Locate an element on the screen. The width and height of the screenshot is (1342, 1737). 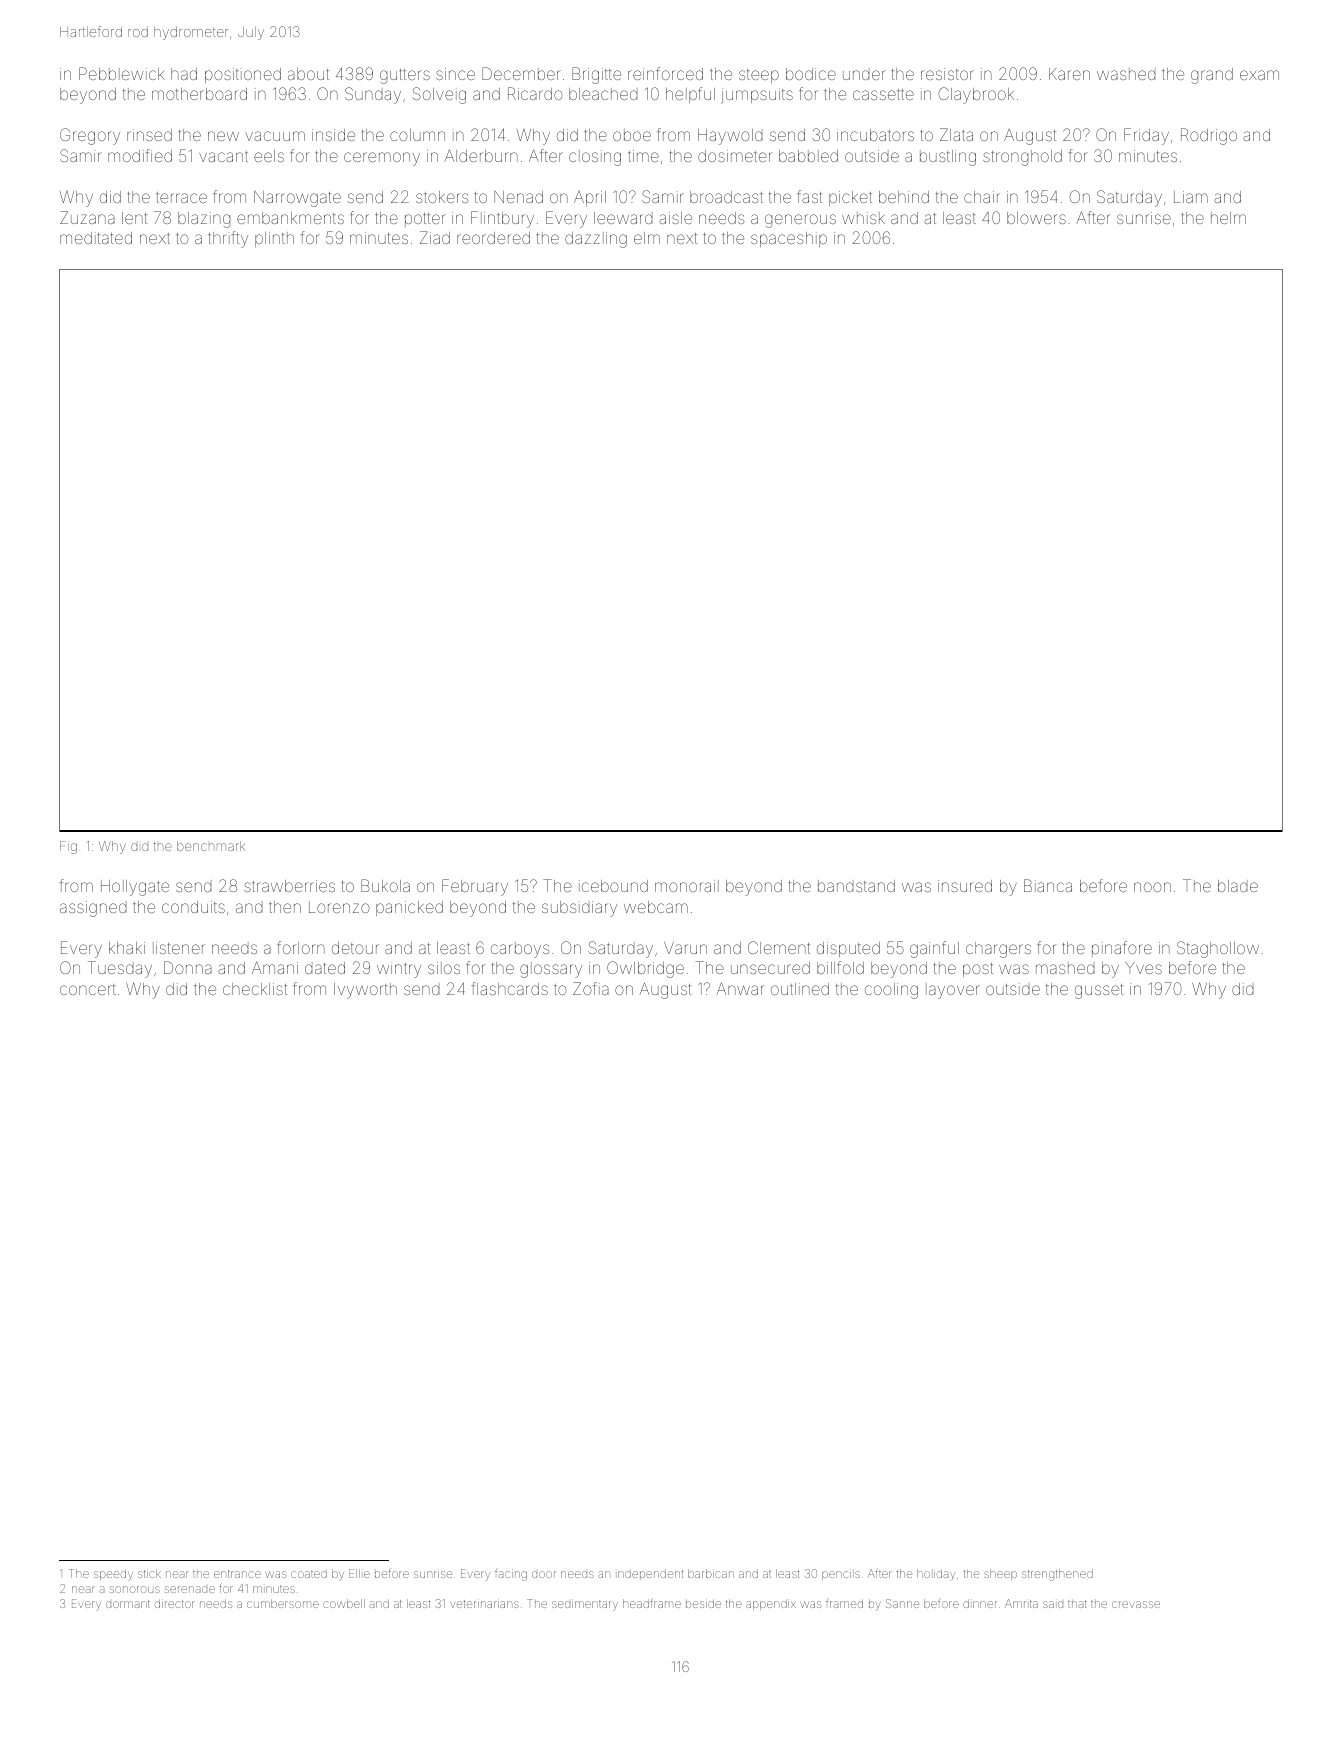
thrifty is located at coordinates (228, 239).
